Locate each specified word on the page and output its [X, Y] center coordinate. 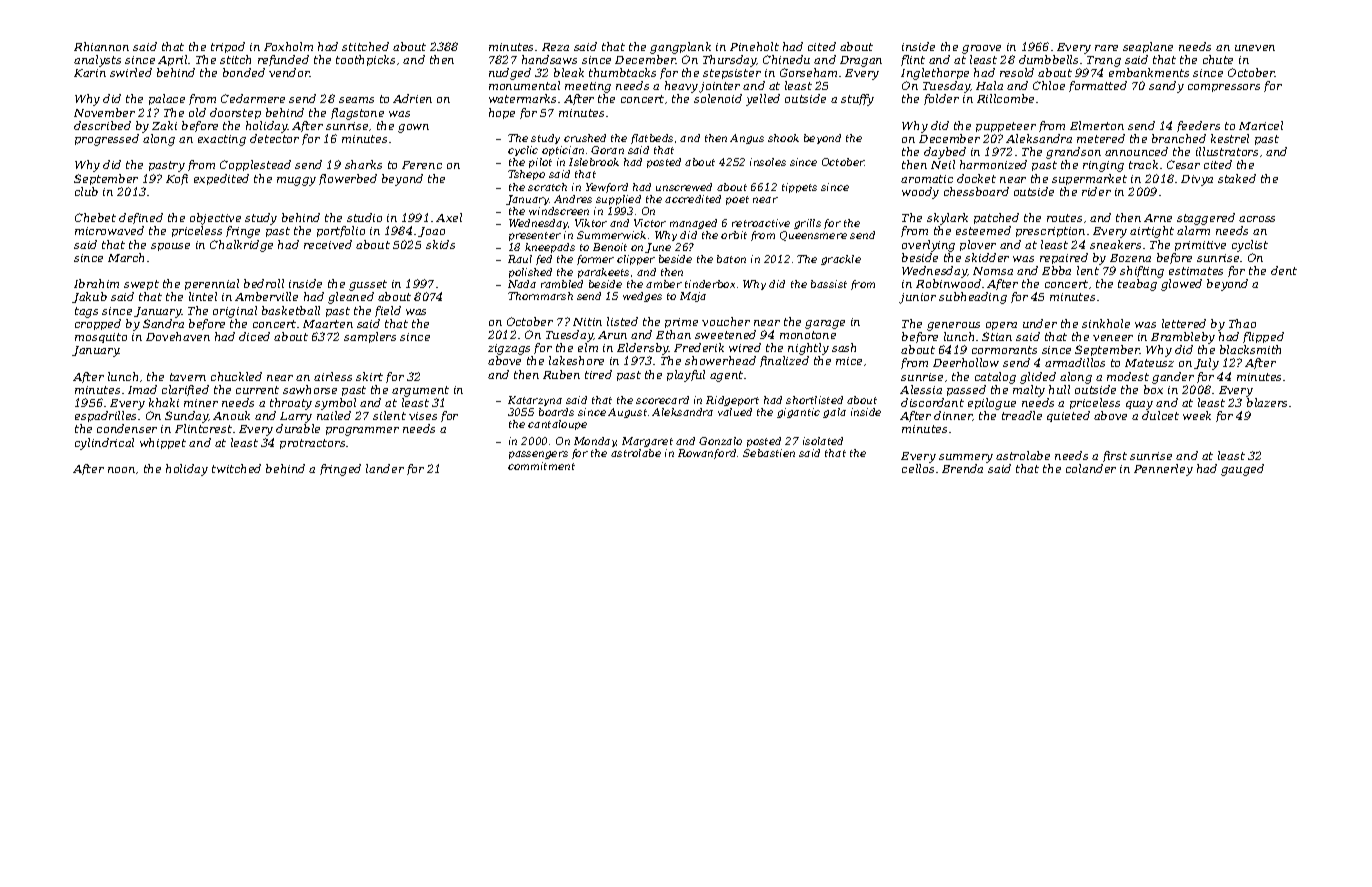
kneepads [550, 248]
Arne [1158, 218]
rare [1106, 48]
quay [1139, 405]
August [627, 413]
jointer [719, 87]
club [86, 191]
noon [121, 470]
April [172, 60]
